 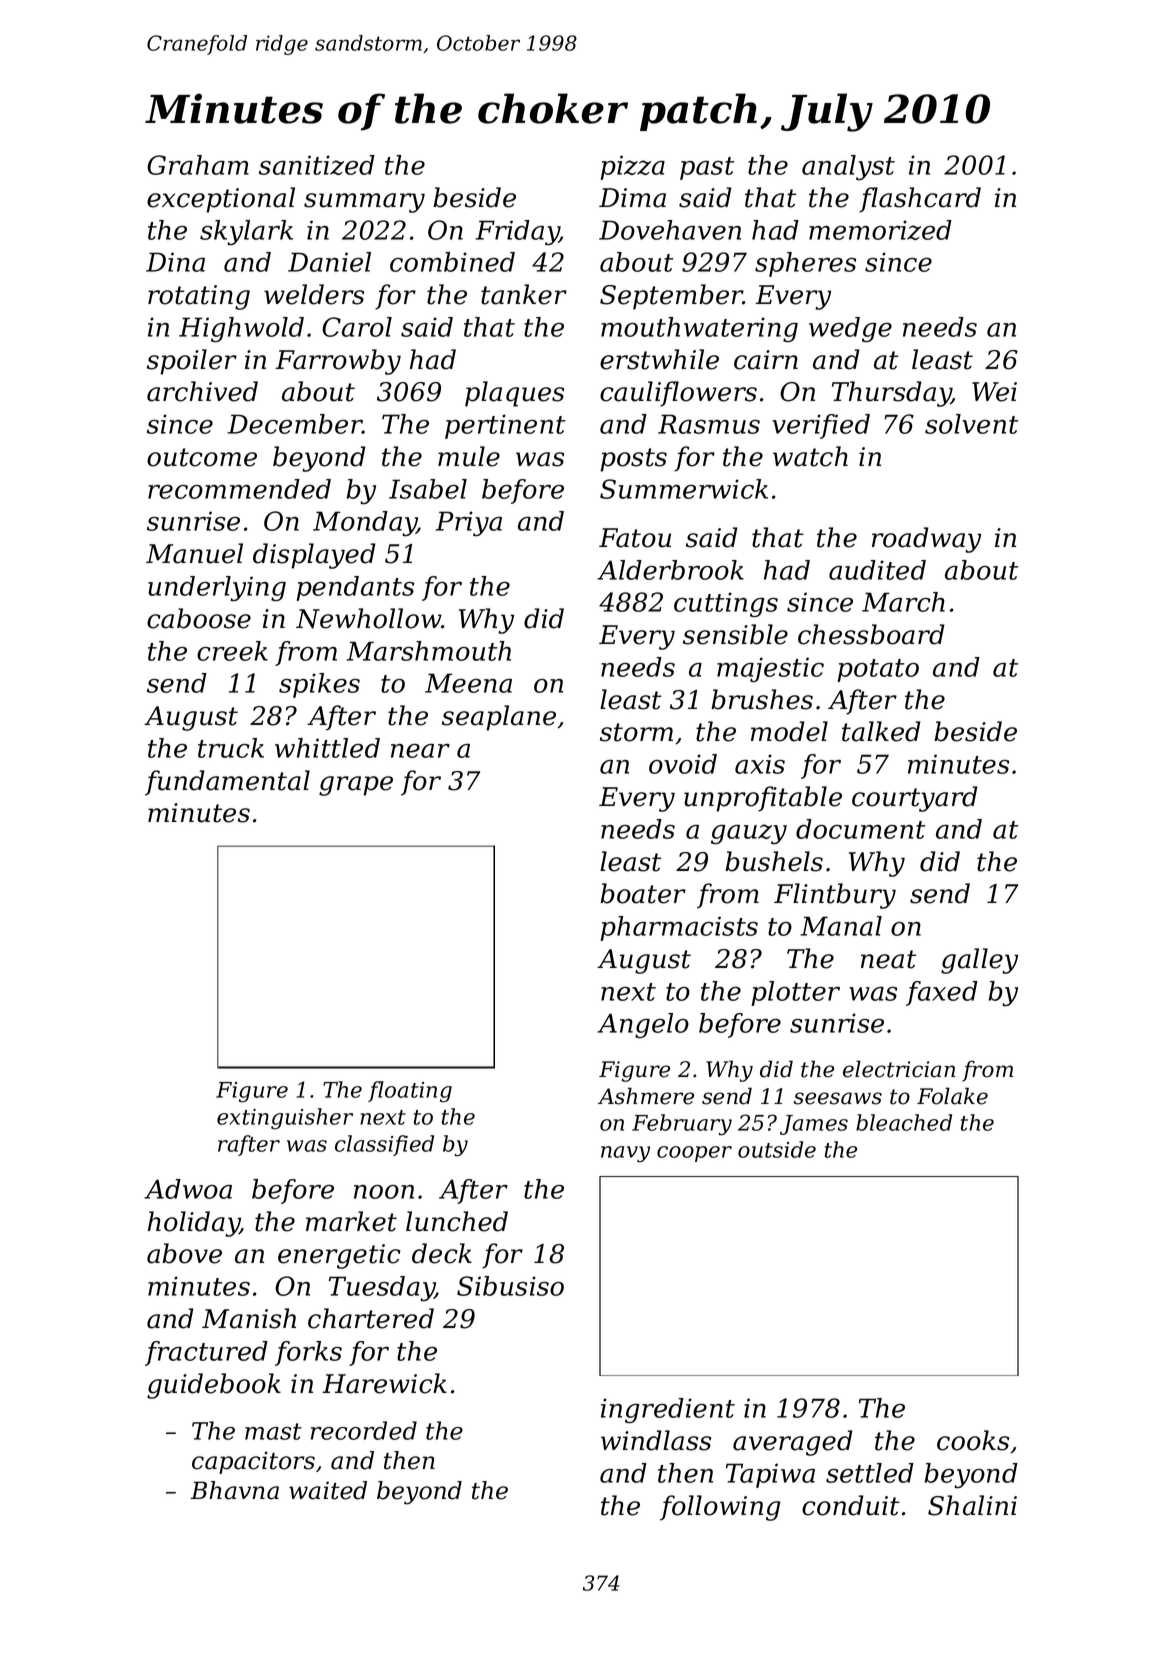 What do you see at coordinates (227, 783) in the screenshot?
I see `fundamental` at bounding box center [227, 783].
